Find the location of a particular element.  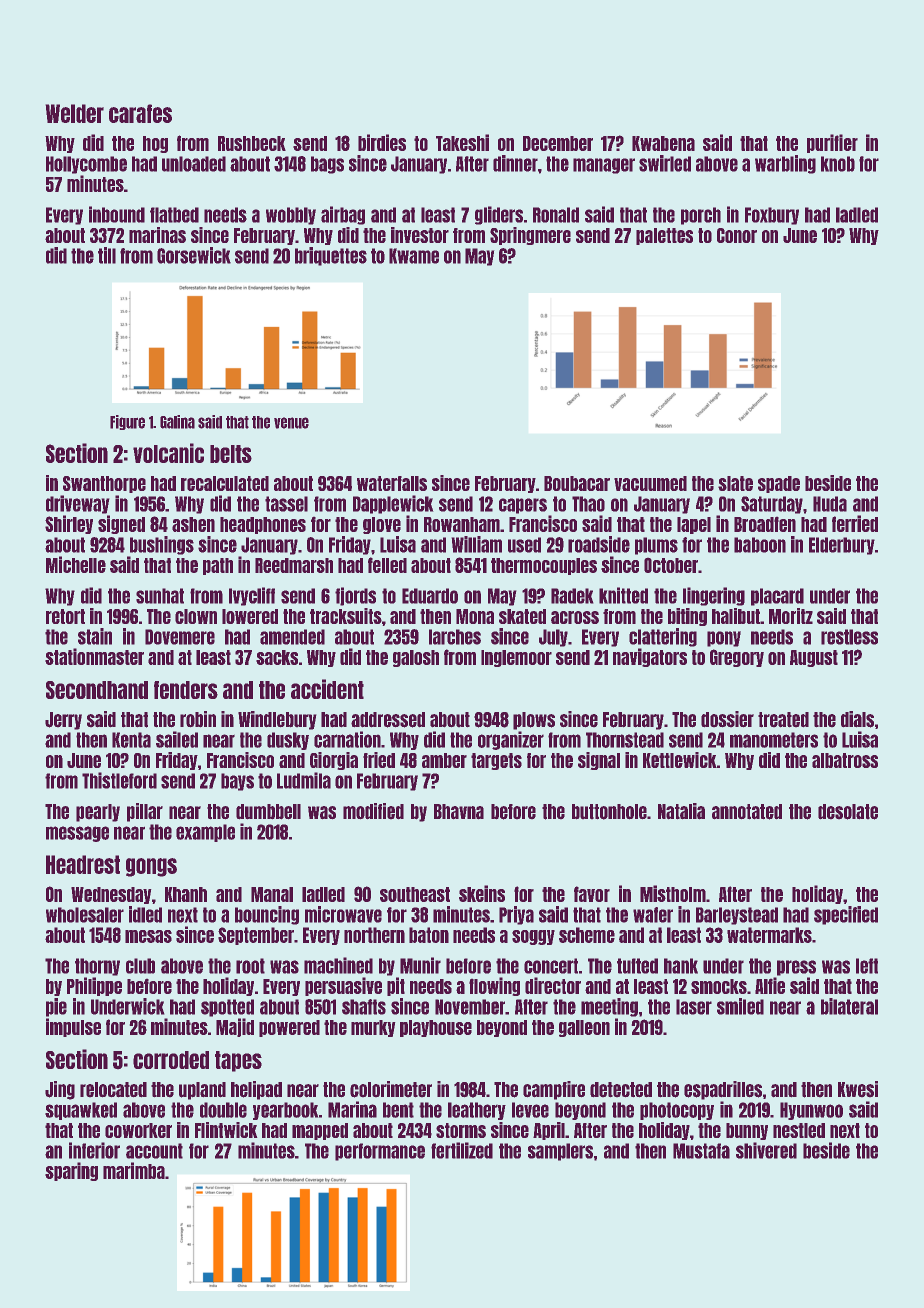

purifier is located at coordinates (832, 143).
